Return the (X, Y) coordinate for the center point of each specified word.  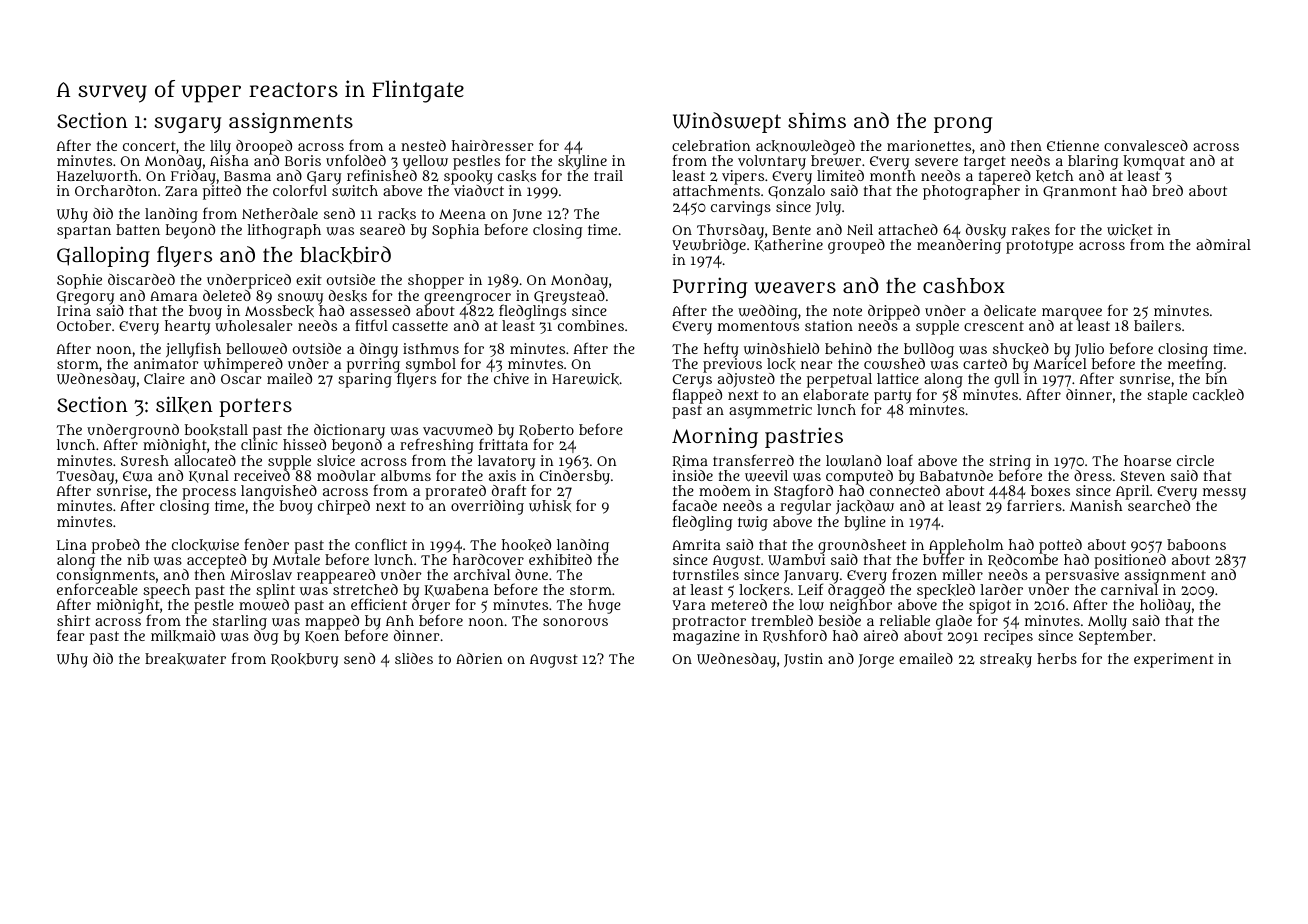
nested (423, 145)
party (892, 397)
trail (608, 175)
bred (1167, 190)
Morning (715, 437)
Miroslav (261, 574)
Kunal (209, 476)
